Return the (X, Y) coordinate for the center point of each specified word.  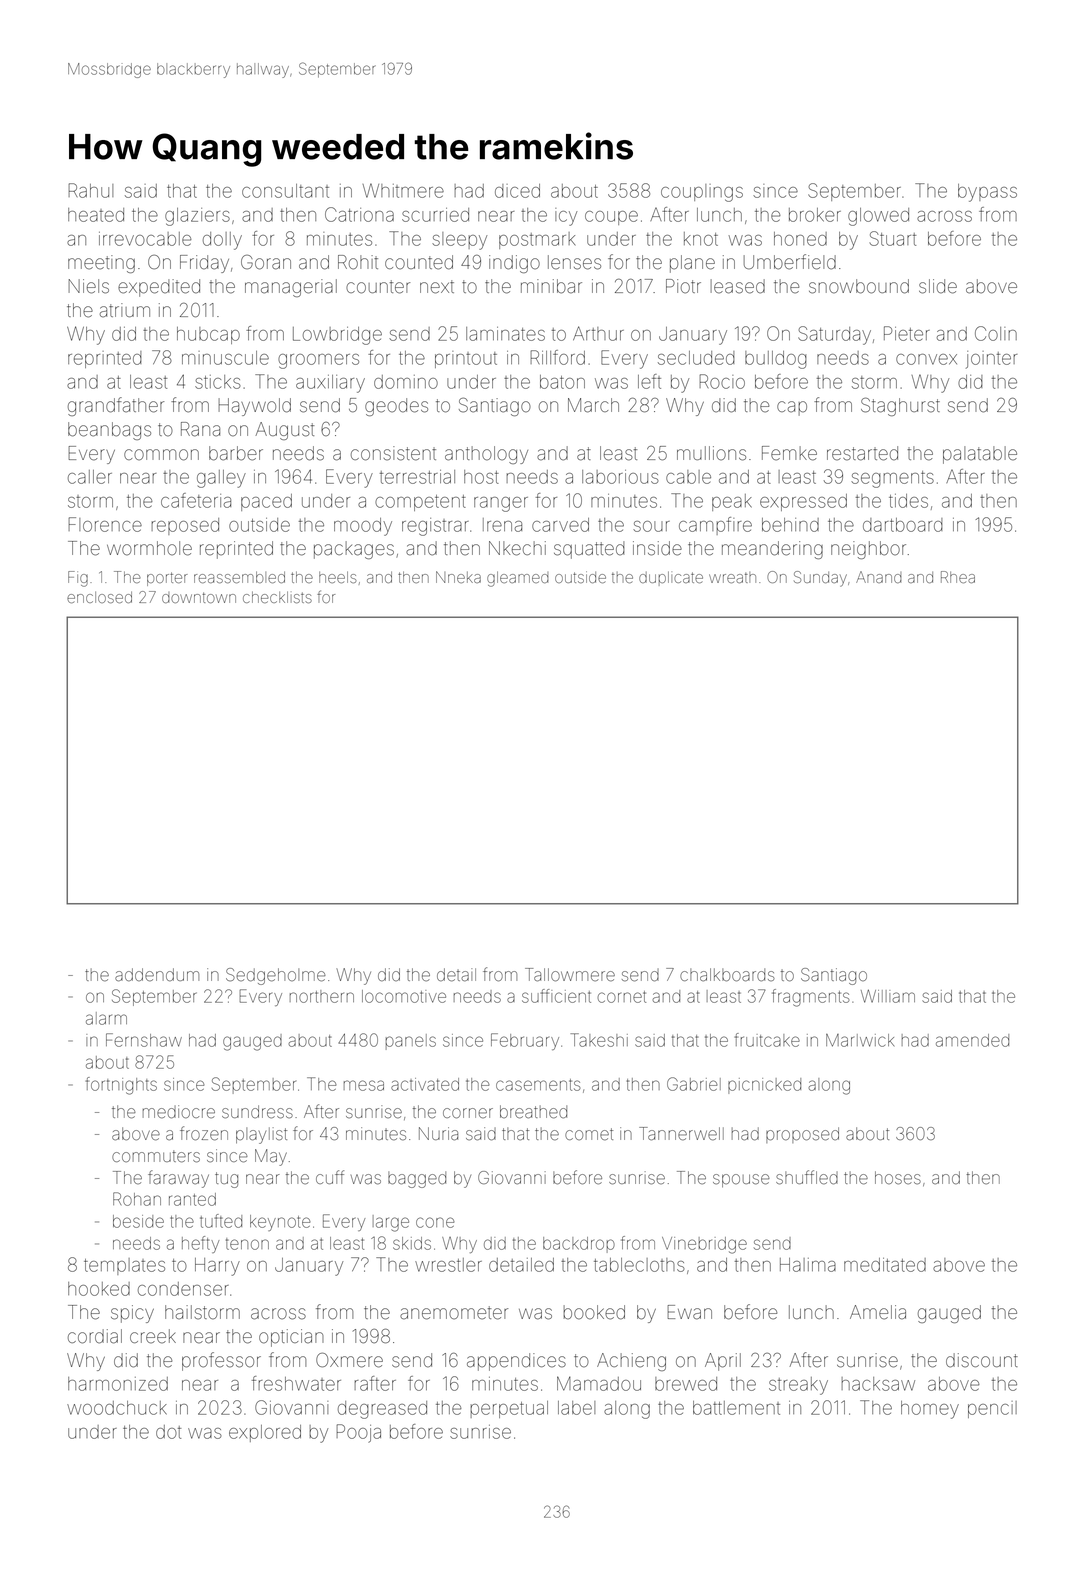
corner (468, 1113)
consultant (285, 191)
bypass (987, 193)
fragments (810, 998)
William (888, 996)
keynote (280, 1223)
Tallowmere (570, 975)
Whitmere (403, 190)
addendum (157, 974)
